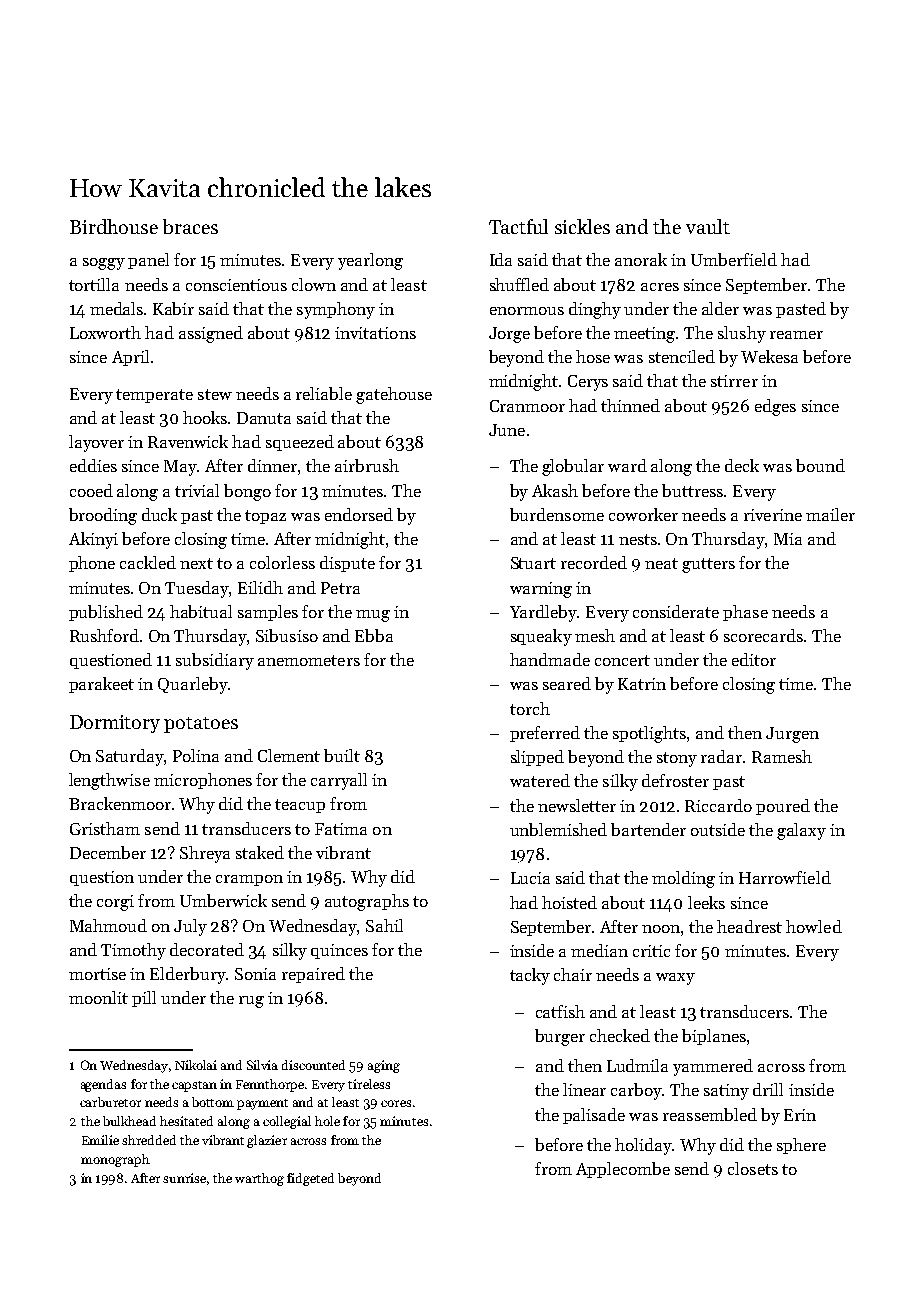 Image resolution: width=924 pixels, height=1311 pixels. I want to click on Rushford, so click(104, 635).
